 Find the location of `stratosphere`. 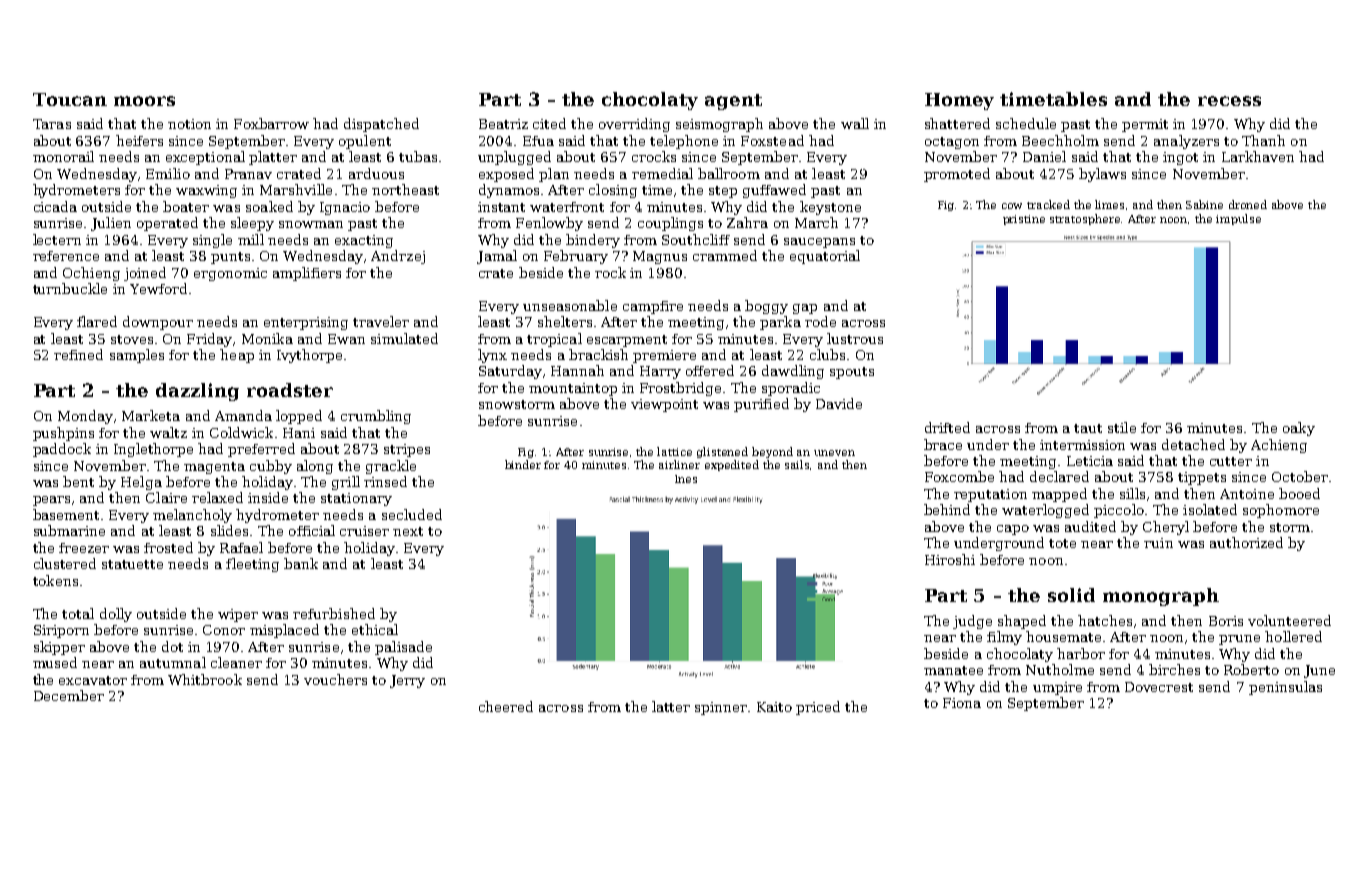

stratosphere is located at coordinates (1086, 219).
